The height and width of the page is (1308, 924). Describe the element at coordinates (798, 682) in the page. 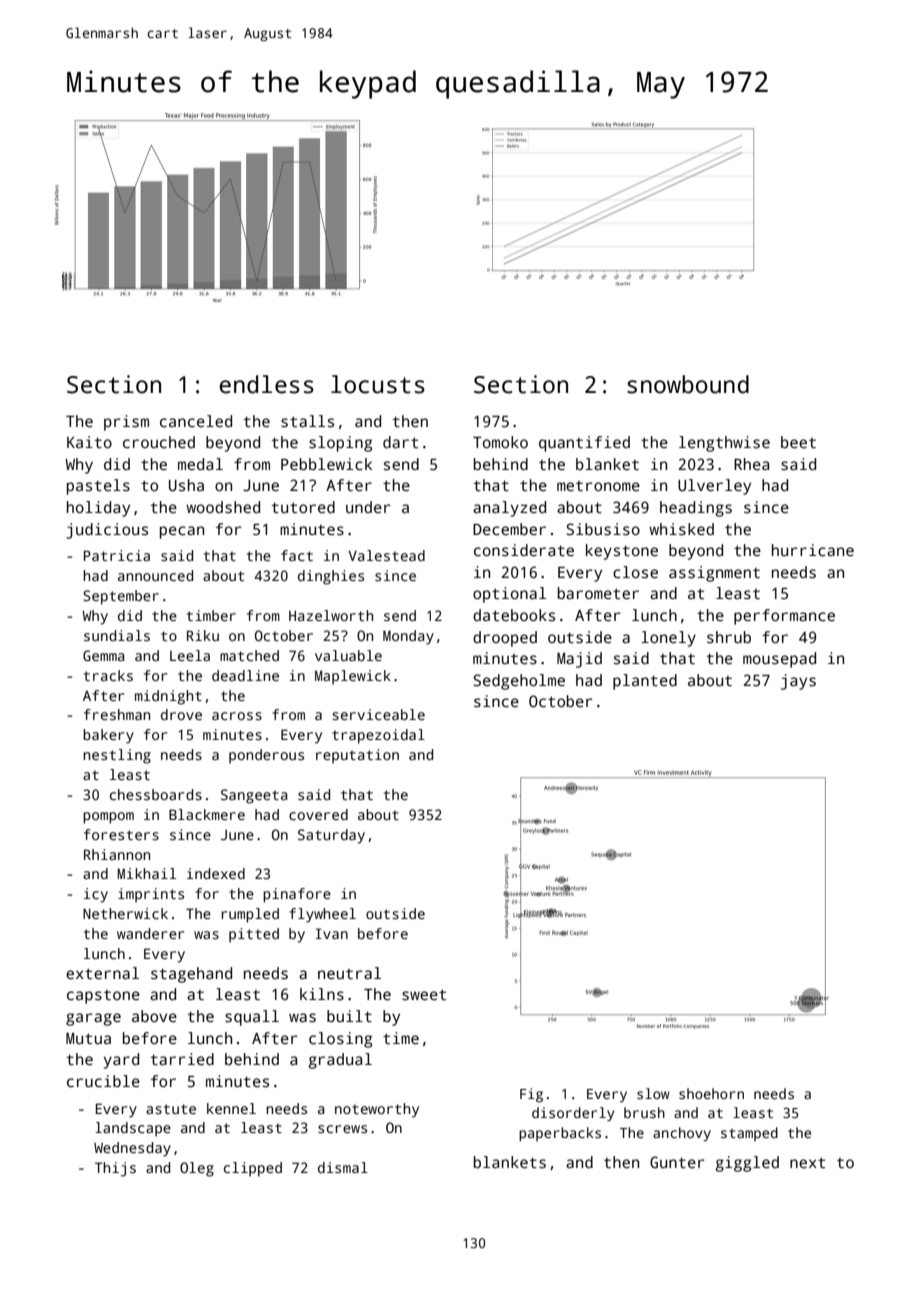

I see `jays` at that location.
